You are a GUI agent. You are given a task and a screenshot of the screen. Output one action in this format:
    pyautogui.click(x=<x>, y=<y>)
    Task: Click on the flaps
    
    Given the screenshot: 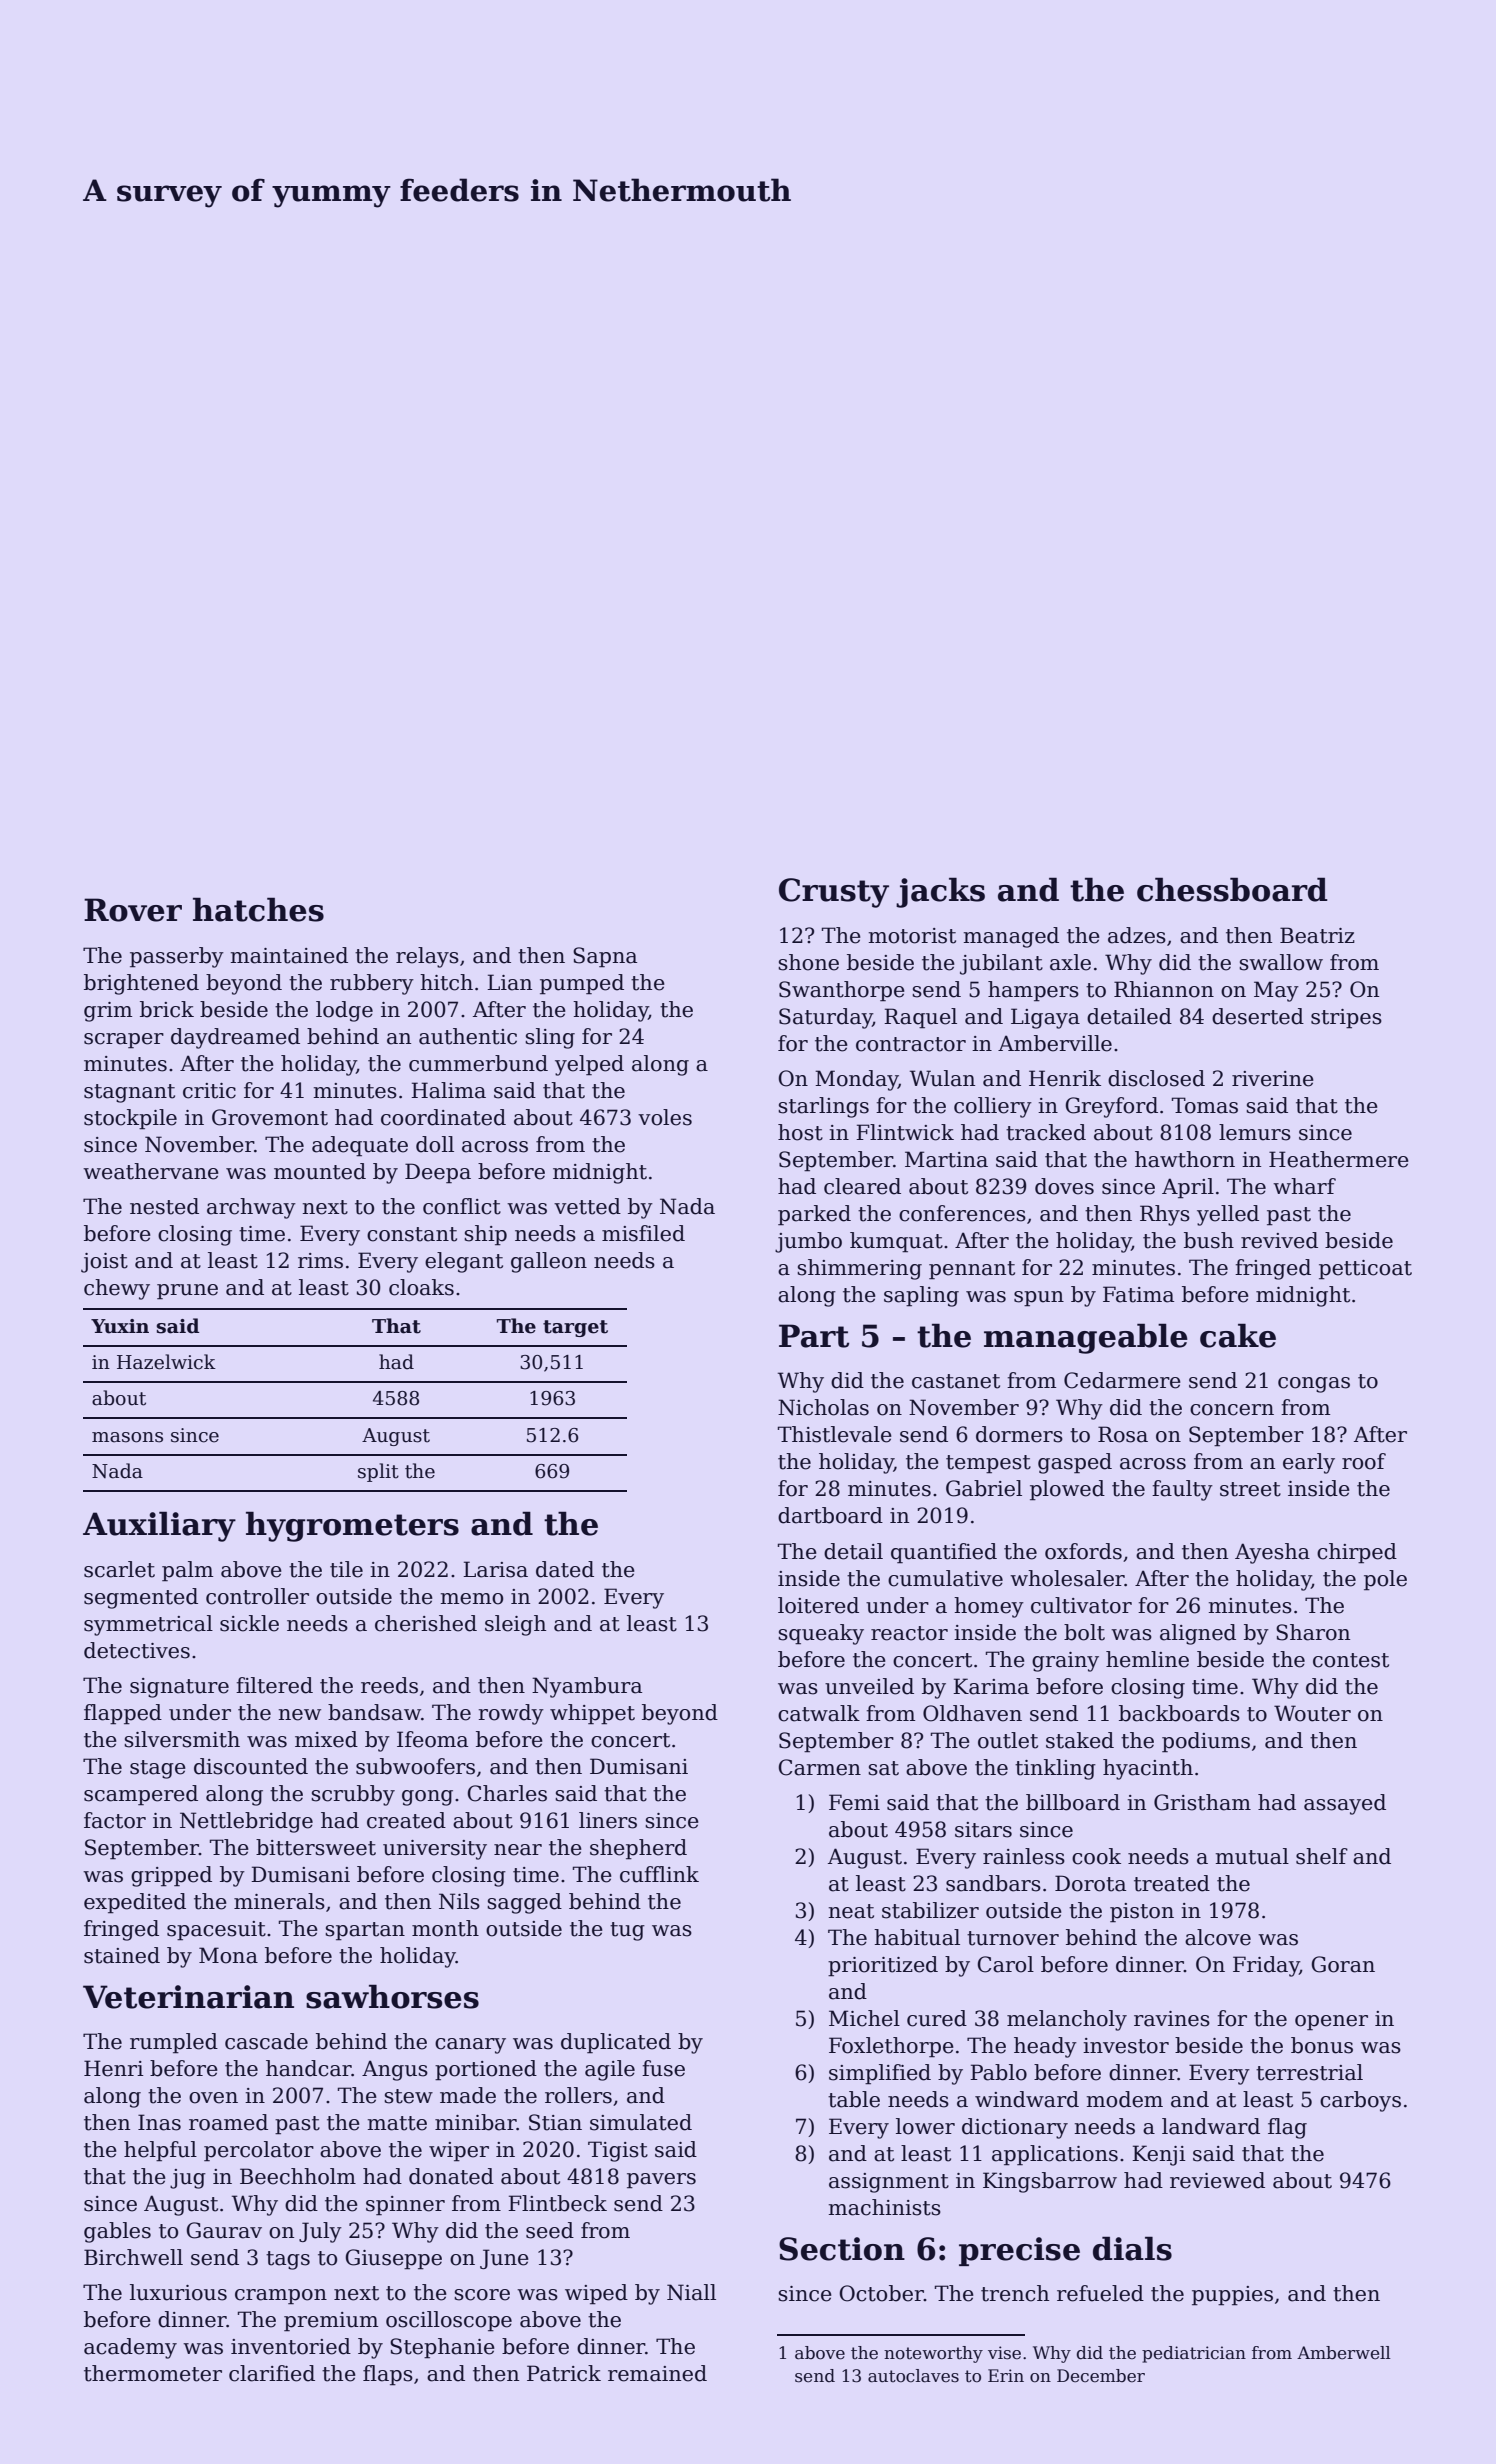 What is the action you would take?
    pyautogui.click(x=388, y=2375)
